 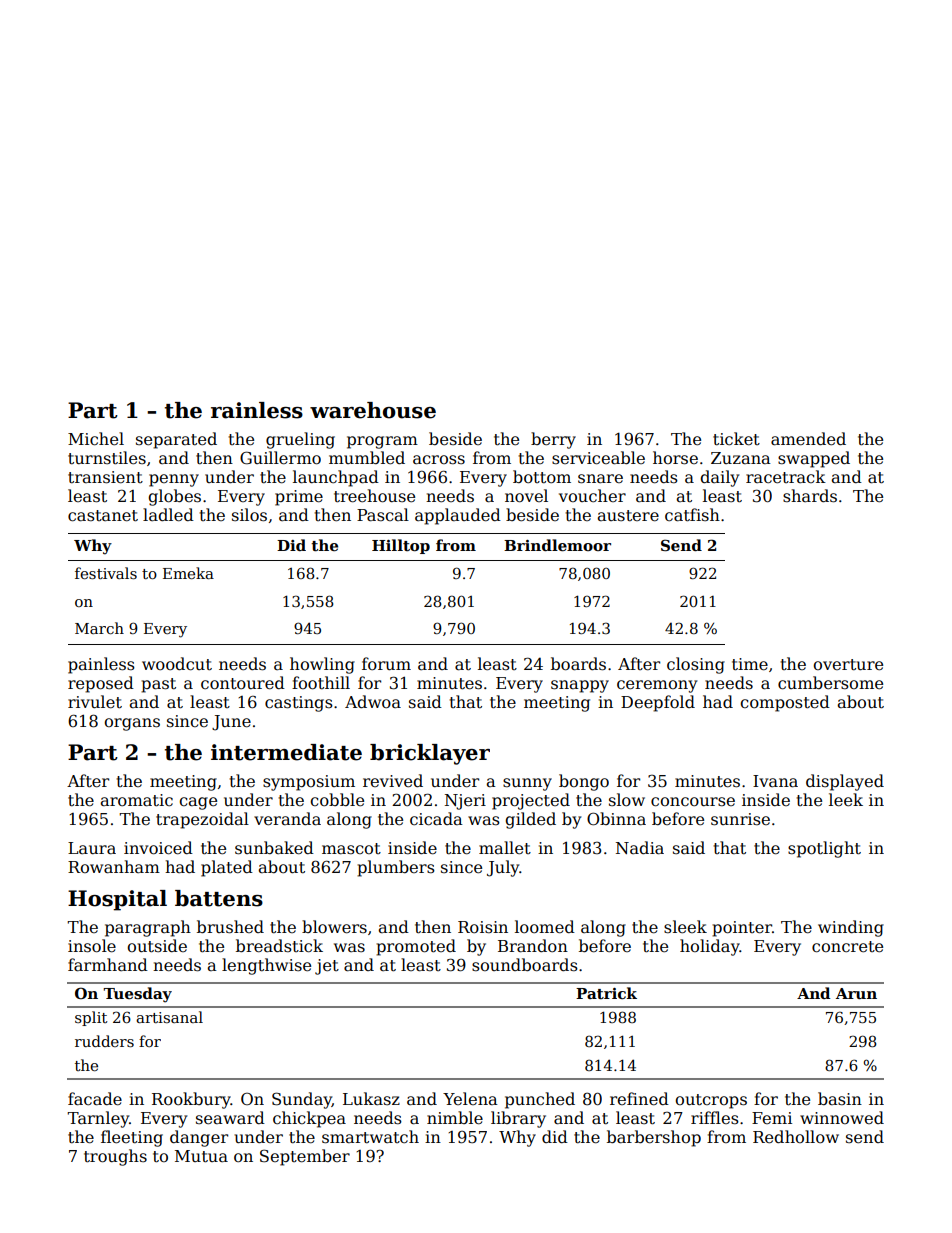 What do you see at coordinates (505, 848) in the screenshot?
I see `mallet` at bounding box center [505, 848].
